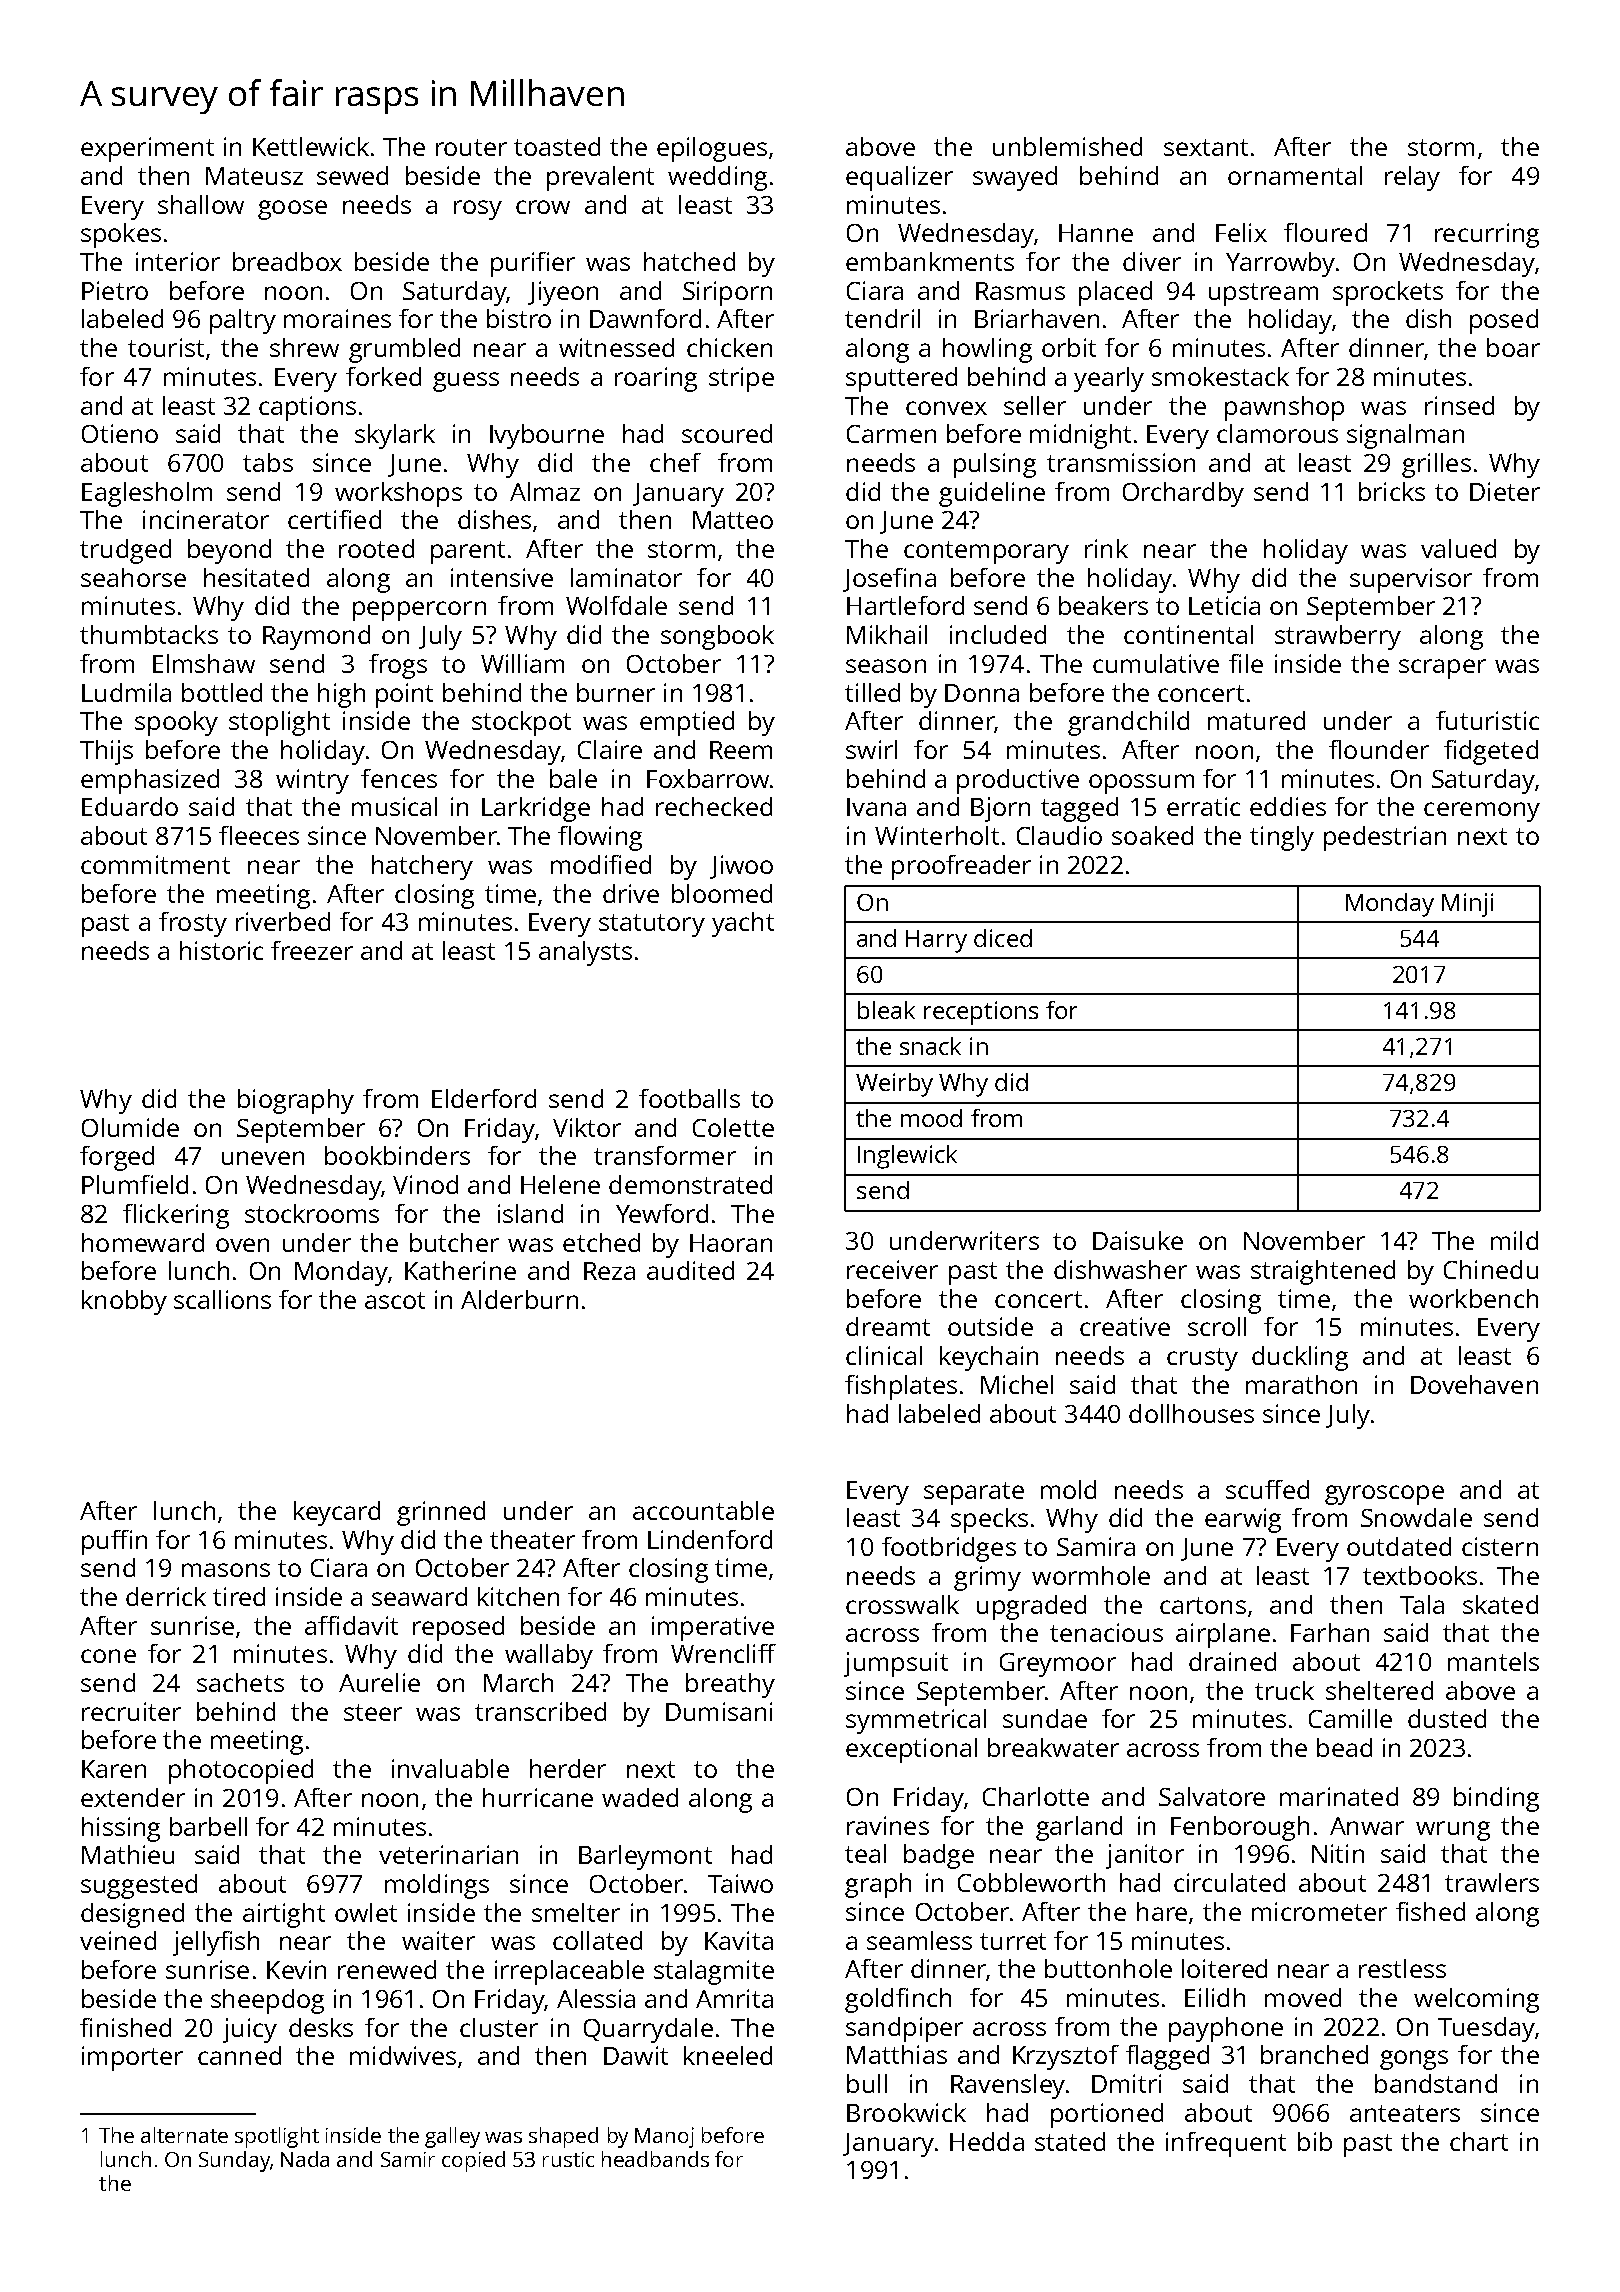  What do you see at coordinates (234, 2161) in the page?
I see `Sunday` at bounding box center [234, 2161].
